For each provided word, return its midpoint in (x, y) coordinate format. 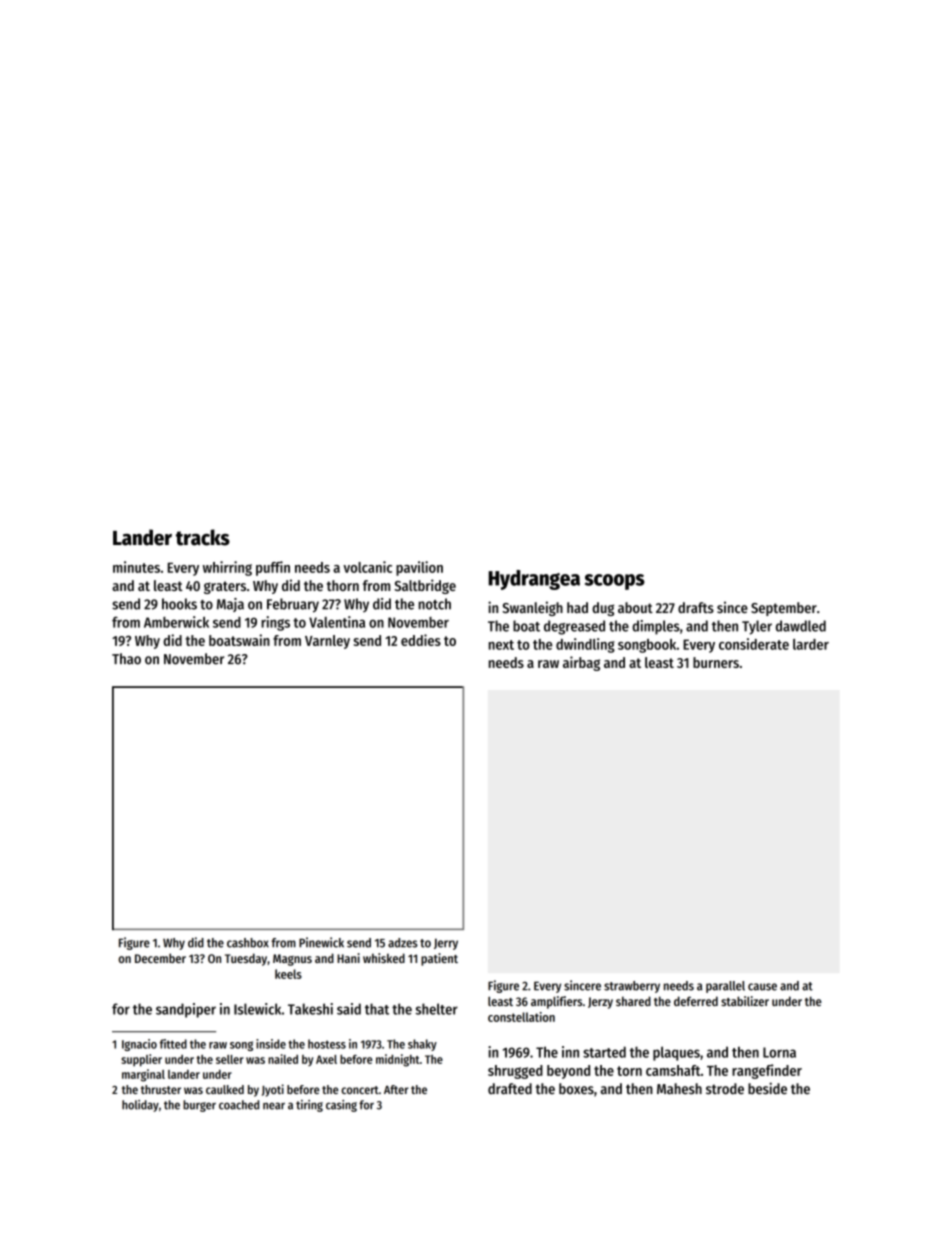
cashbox (248, 943)
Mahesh (679, 1089)
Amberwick (176, 622)
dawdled (801, 626)
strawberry (632, 987)
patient (439, 959)
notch (435, 604)
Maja (230, 605)
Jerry (446, 944)
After (396, 1089)
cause (762, 987)
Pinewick (321, 942)
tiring (309, 1106)
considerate (754, 644)
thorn (343, 585)
